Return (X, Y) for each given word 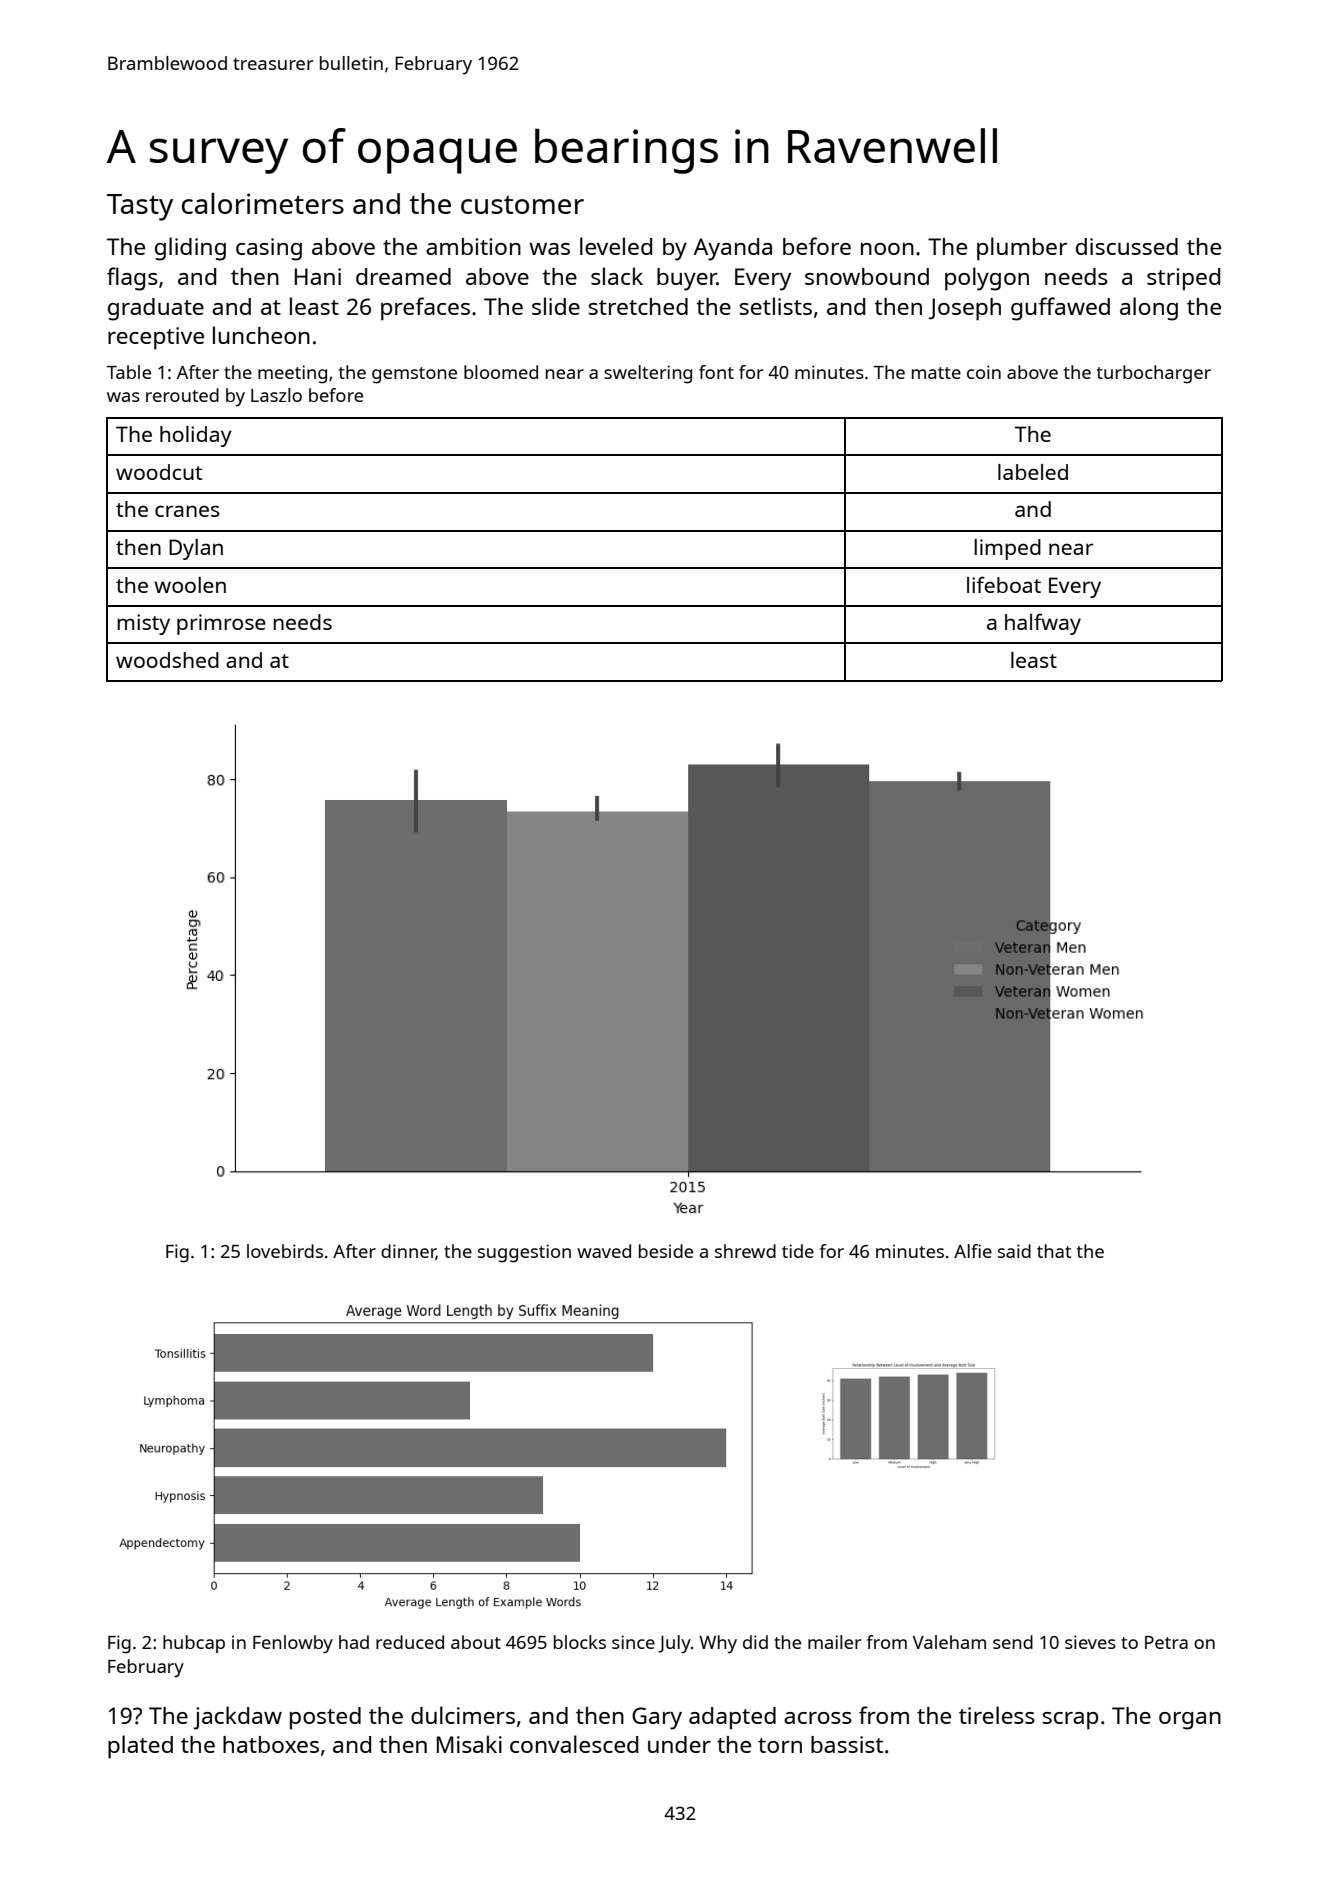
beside (666, 1251)
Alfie (973, 1251)
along (1149, 309)
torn (780, 1745)
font (716, 372)
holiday (196, 436)
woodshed (167, 660)
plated (140, 1747)
